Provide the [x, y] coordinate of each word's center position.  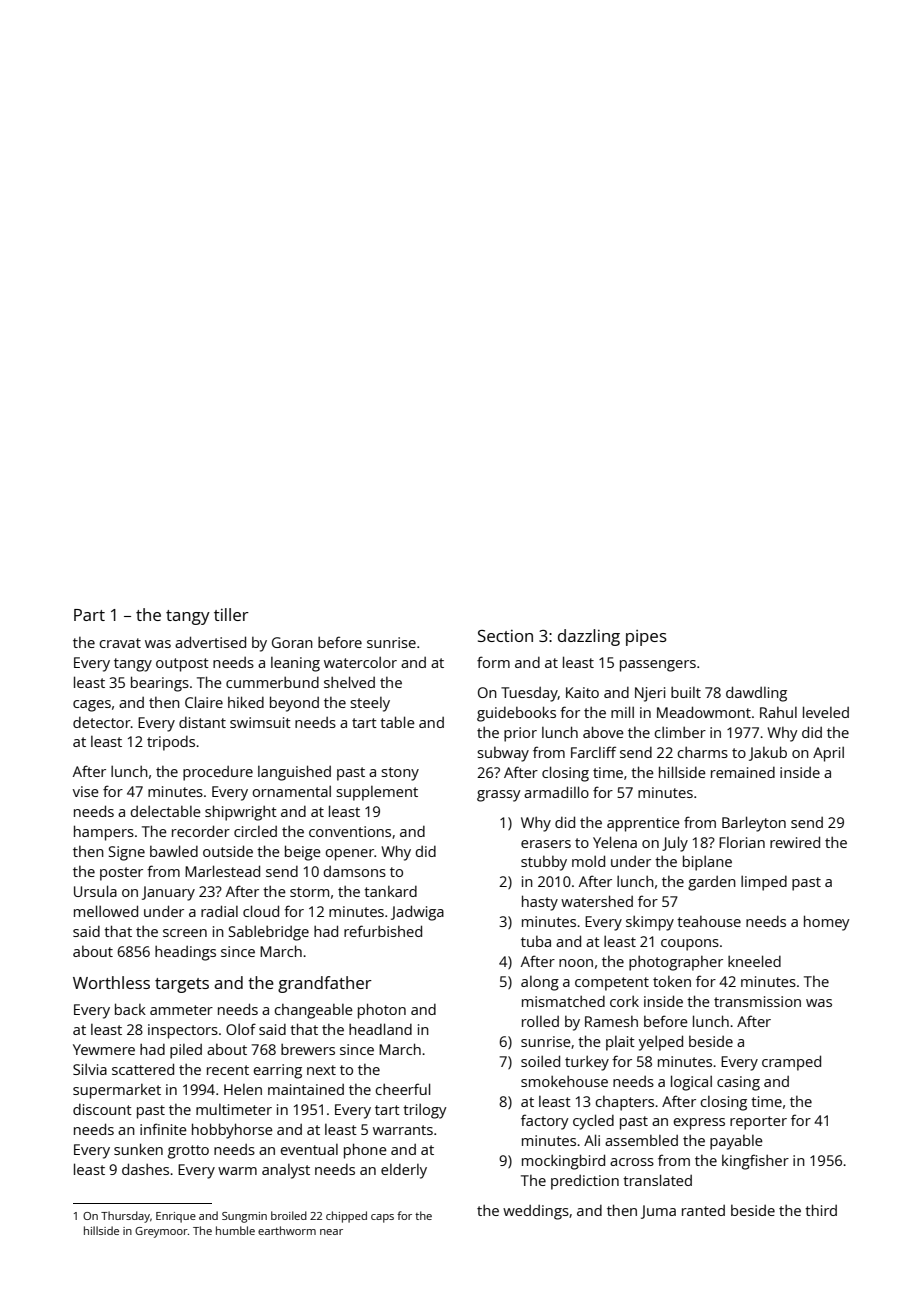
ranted [703, 1210]
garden [712, 883]
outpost [182, 665]
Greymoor [161, 1232]
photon [382, 1011]
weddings [536, 1212]
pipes [646, 638]
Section [505, 636]
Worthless [111, 982]
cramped [791, 1063]
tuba [536, 941]
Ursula [95, 891]
